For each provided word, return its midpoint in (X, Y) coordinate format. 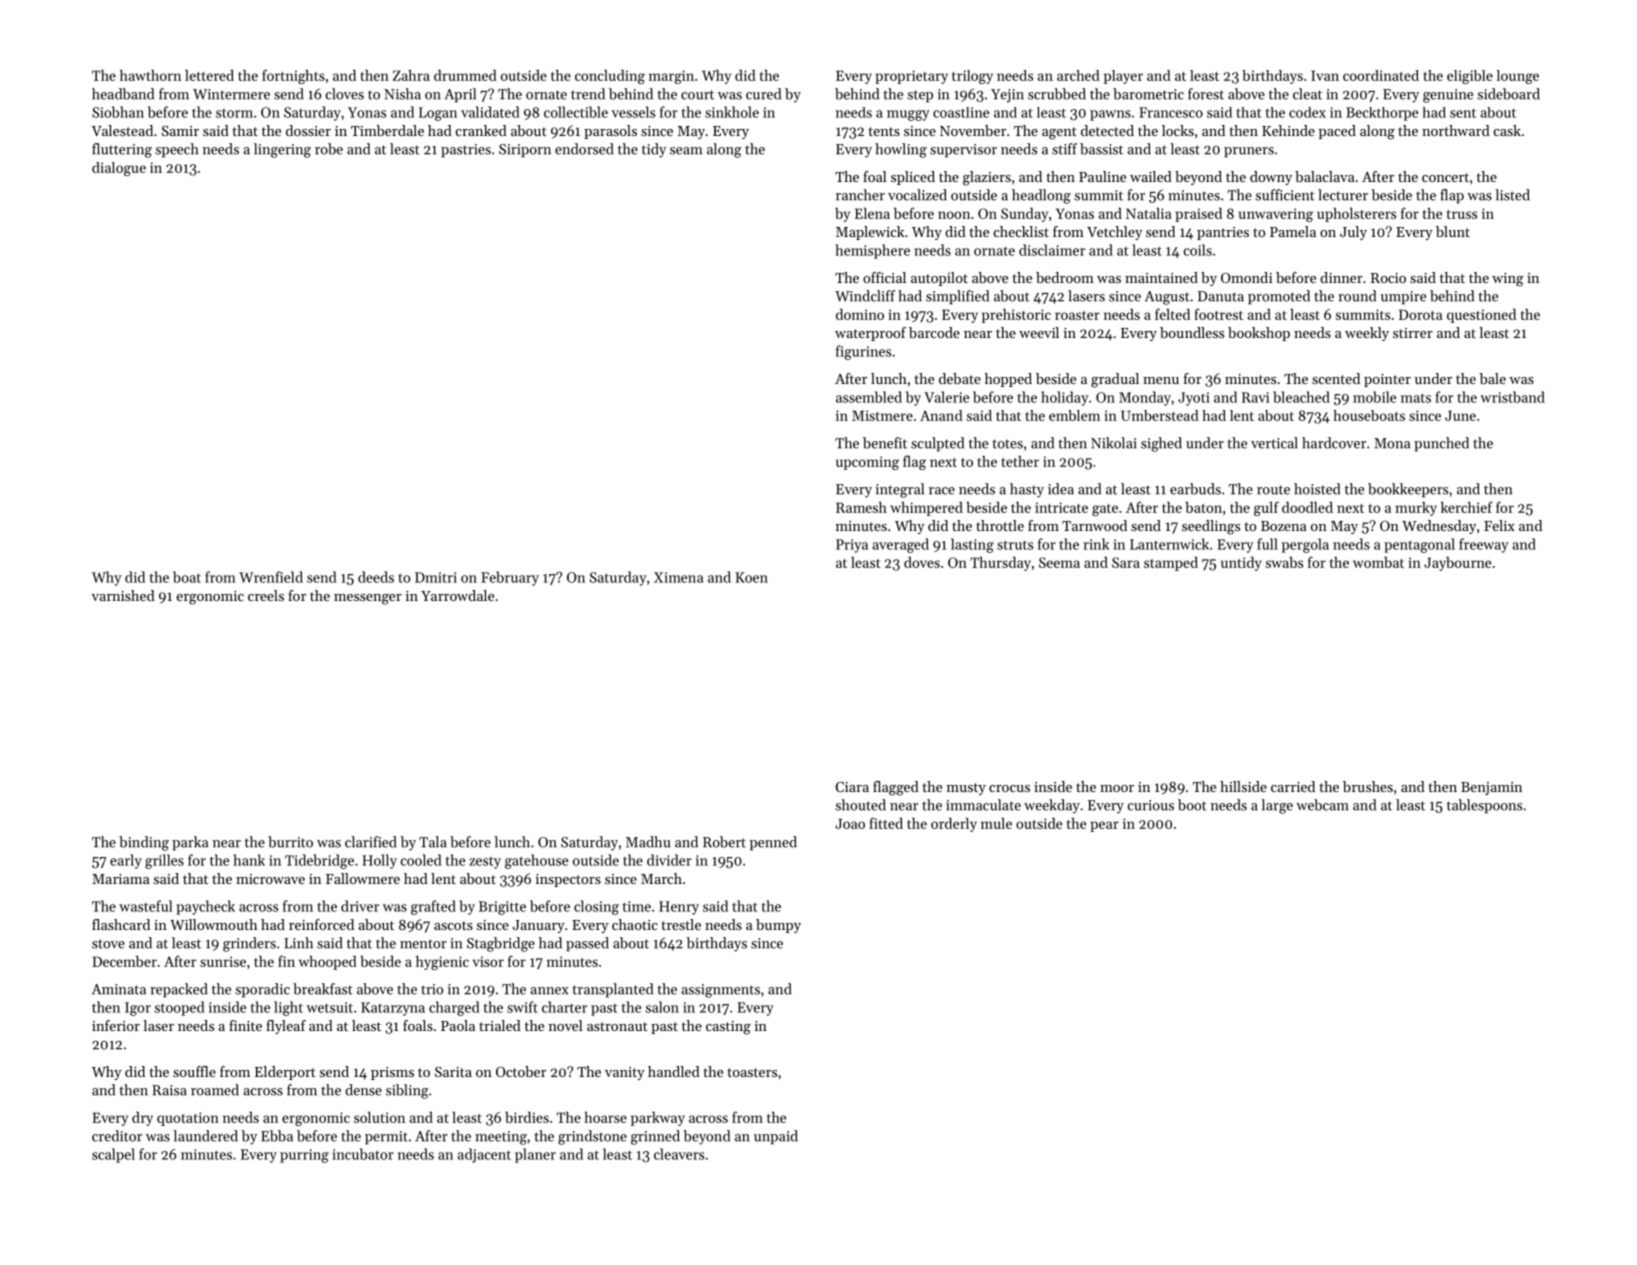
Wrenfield (271, 577)
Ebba (277, 1136)
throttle (1000, 525)
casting (728, 1028)
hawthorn (150, 75)
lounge (1518, 77)
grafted (433, 907)
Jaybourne (1457, 564)
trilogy (972, 77)
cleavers (679, 1154)
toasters (752, 1072)
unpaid (776, 1137)
